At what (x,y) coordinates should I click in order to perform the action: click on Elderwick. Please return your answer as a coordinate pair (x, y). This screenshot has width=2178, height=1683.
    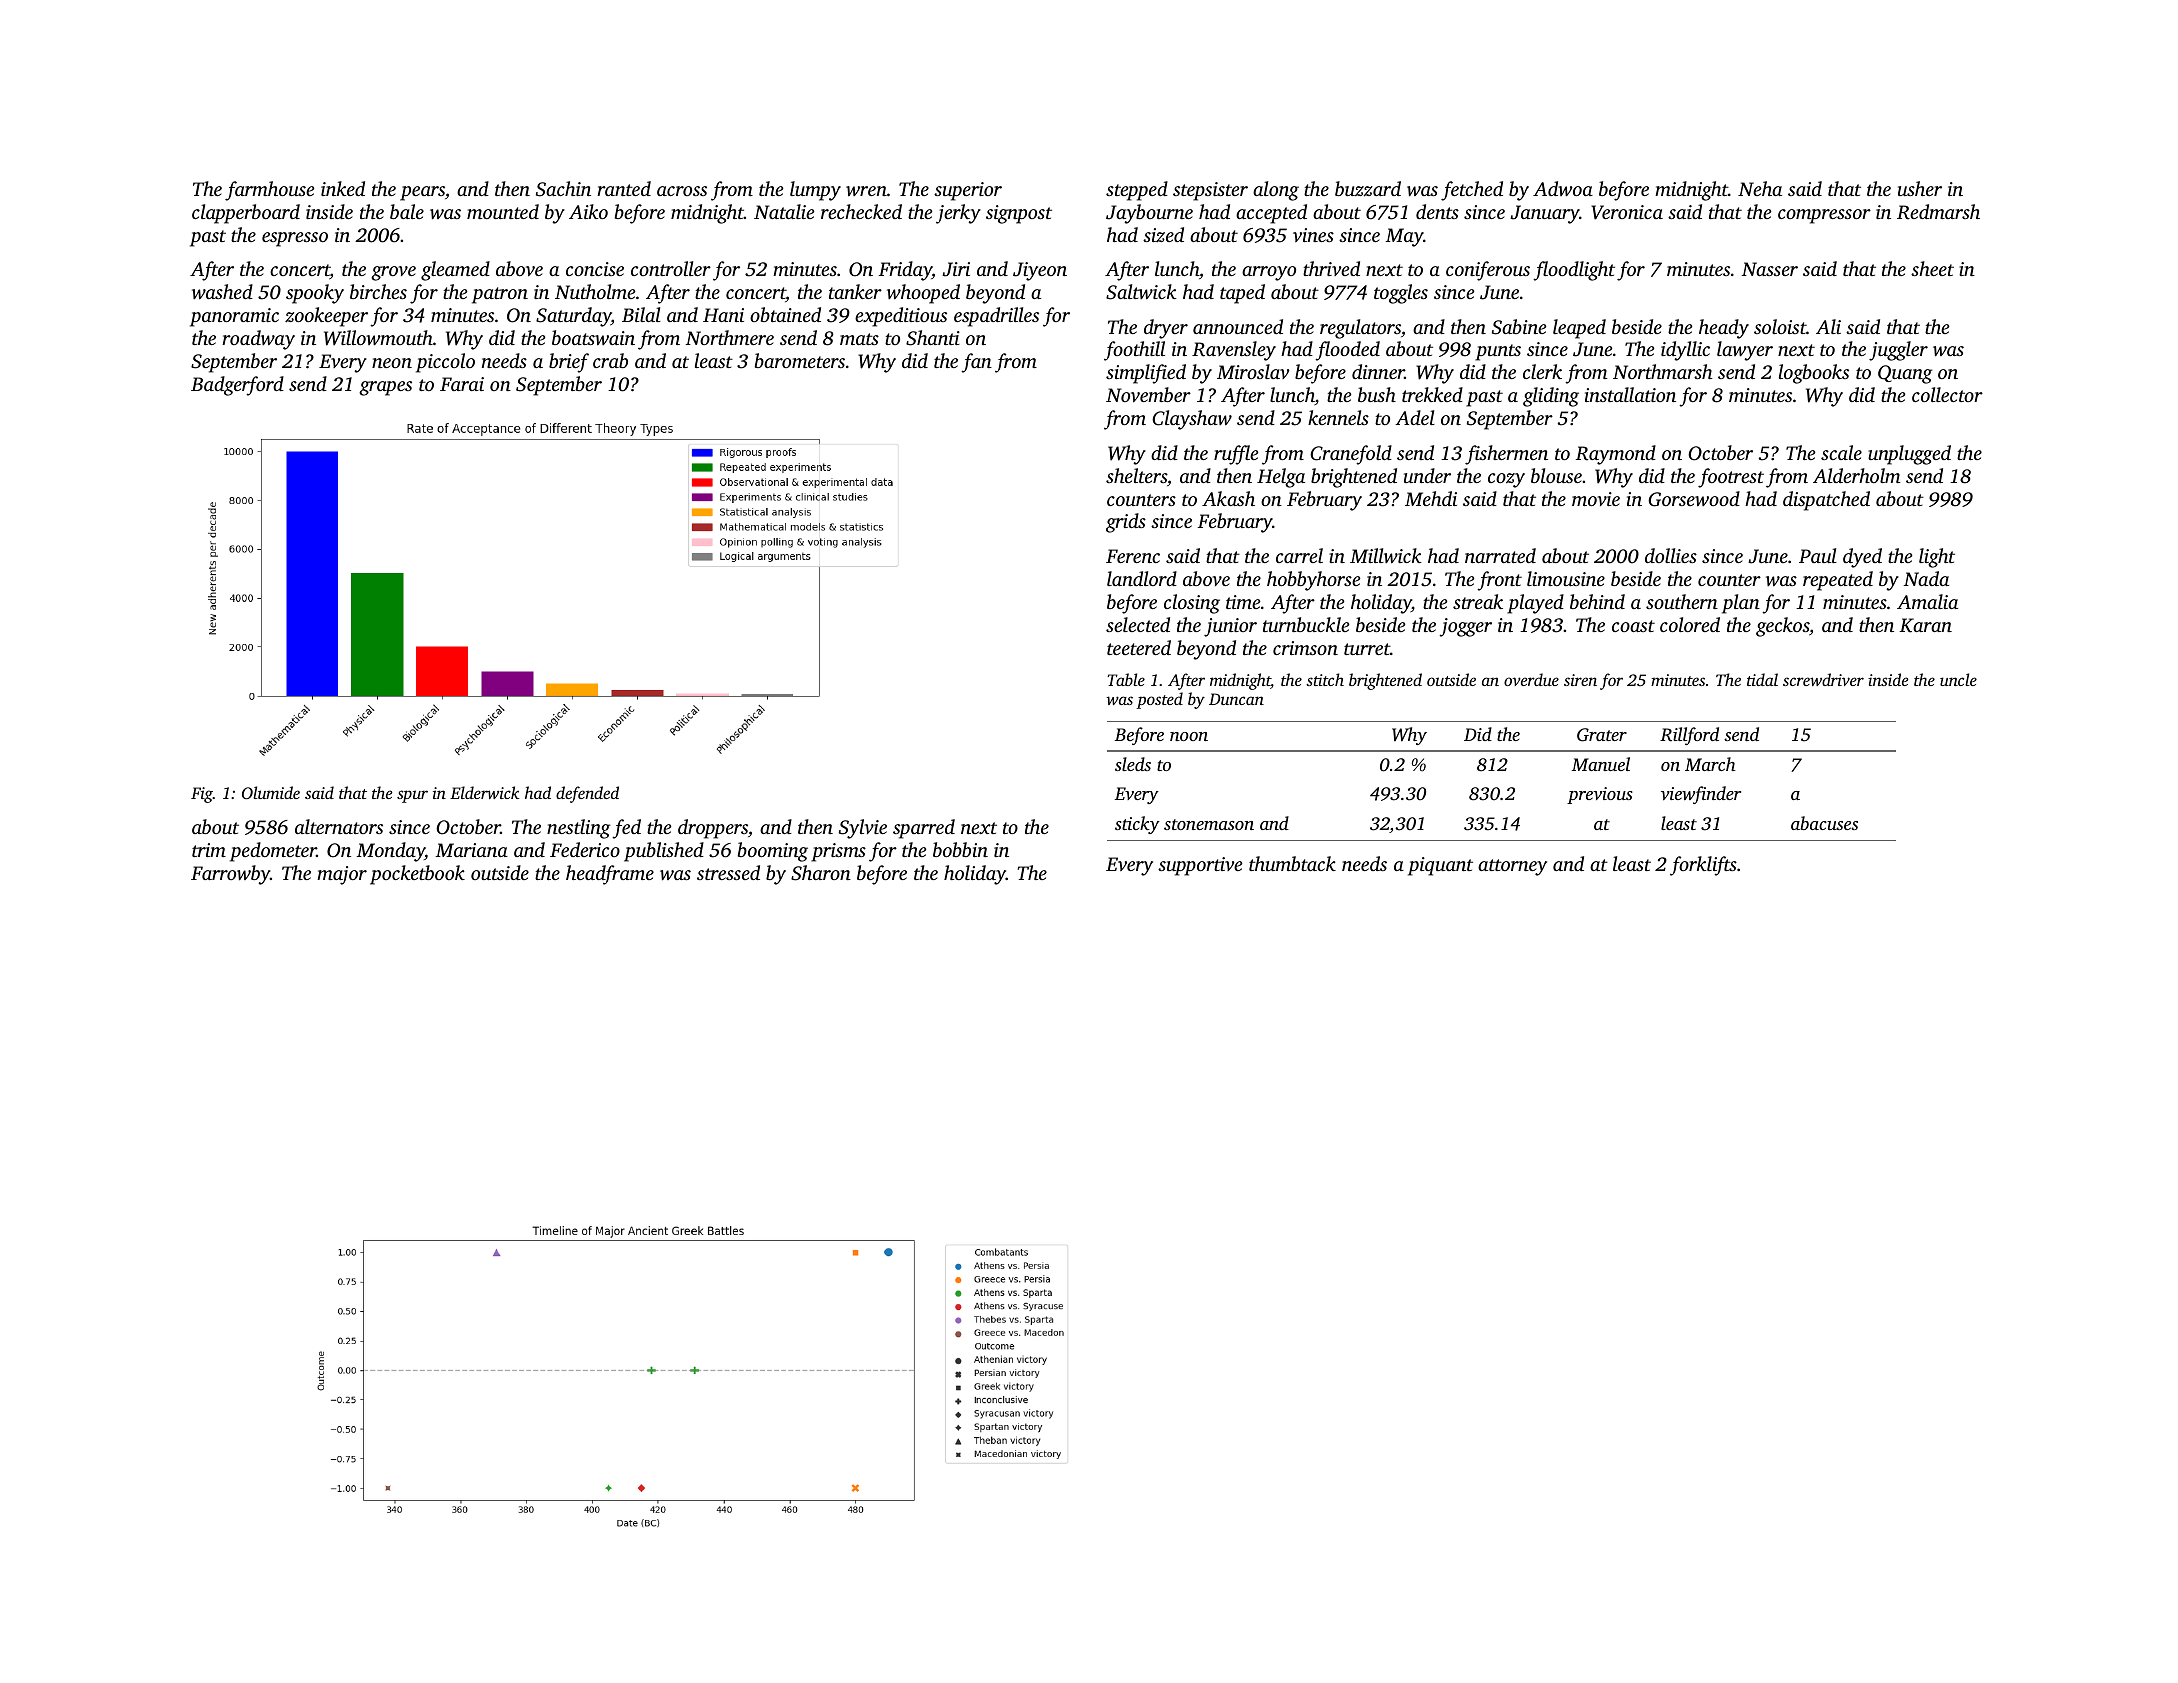
    Looking at the image, I should click on (485, 792).
